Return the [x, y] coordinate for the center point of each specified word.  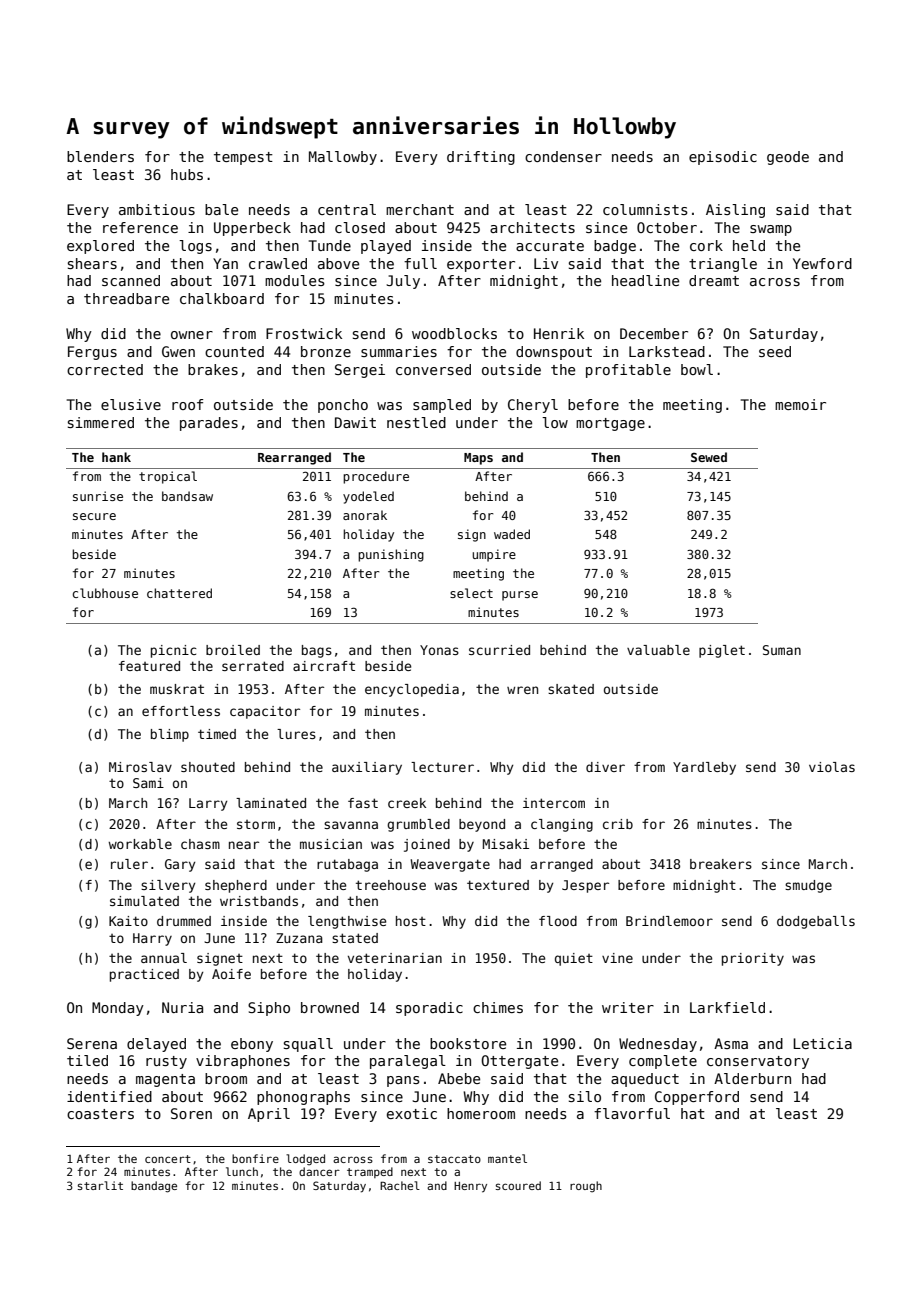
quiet [574, 959]
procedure [376, 477]
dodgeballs [816, 922]
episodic [723, 158]
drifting [481, 158]
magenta [165, 1080]
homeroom [481, 1113]
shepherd [236, 886]
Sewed [709, 457]
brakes [213, 369]
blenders [100, 156]
